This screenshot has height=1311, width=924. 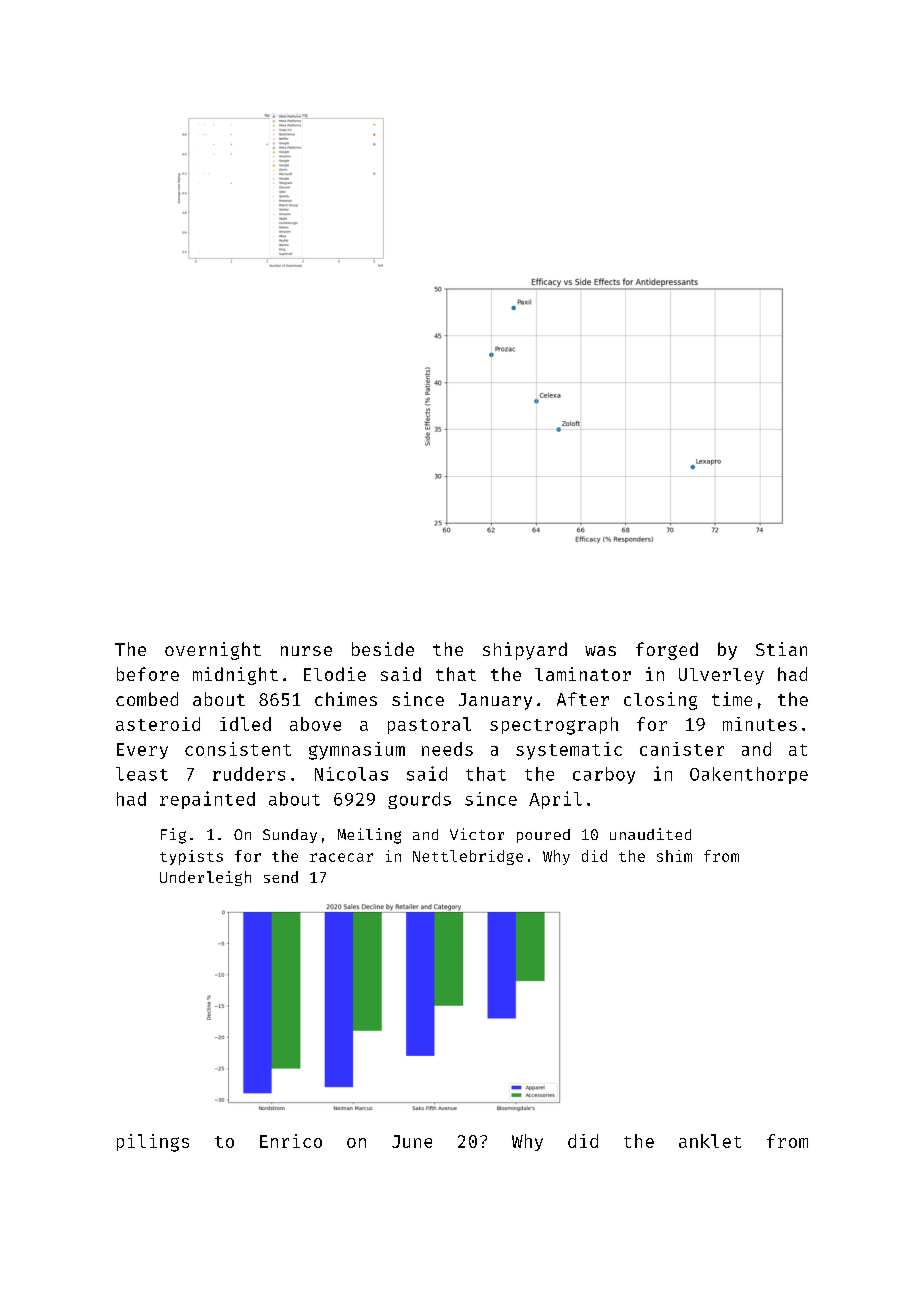 I want to click on nurse, so click(x=306, y=651).
